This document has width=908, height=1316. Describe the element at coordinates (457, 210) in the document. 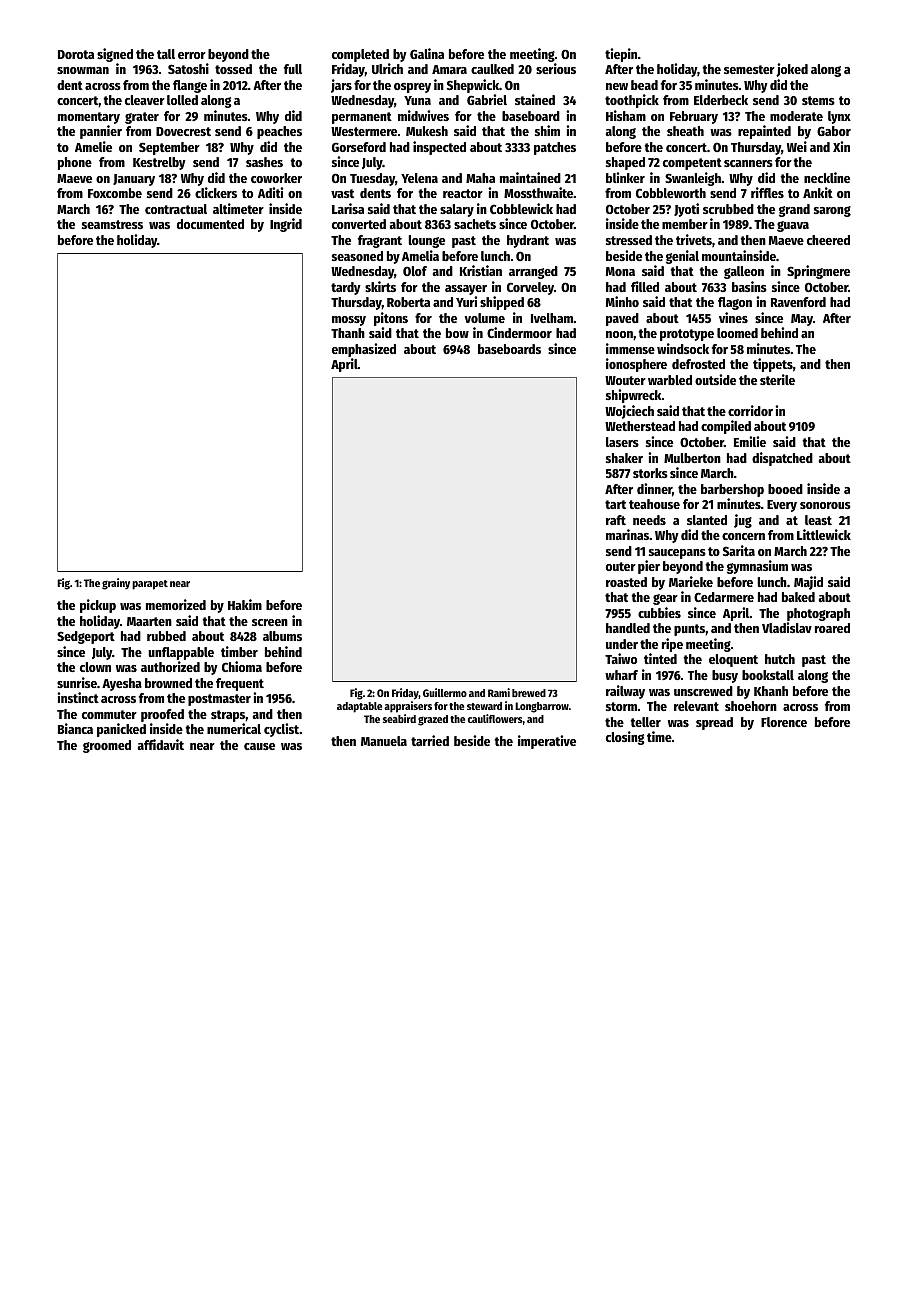

I see `salary` at that location.
